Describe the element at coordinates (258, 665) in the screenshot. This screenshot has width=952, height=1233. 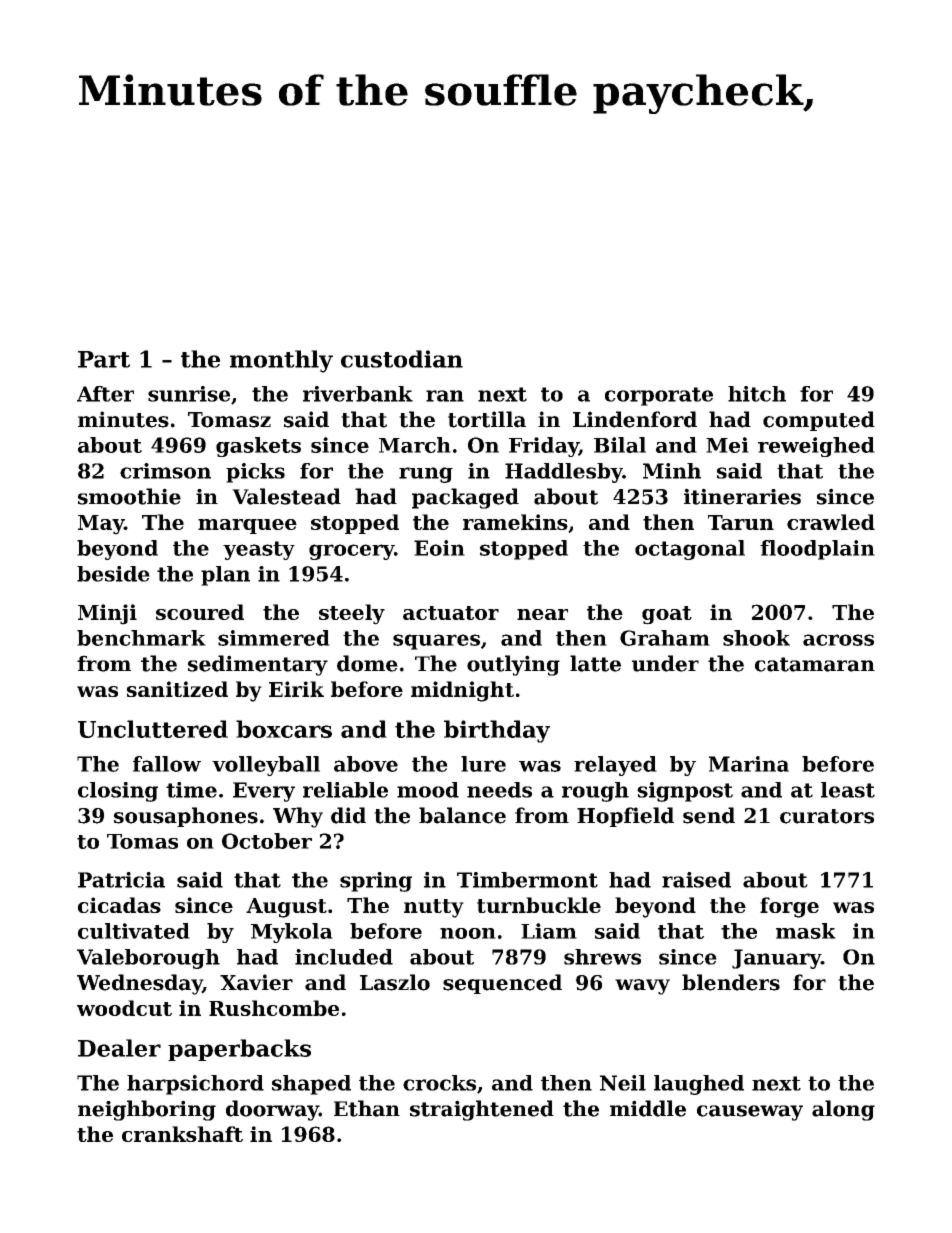
I see `sedimentary` at that location.
